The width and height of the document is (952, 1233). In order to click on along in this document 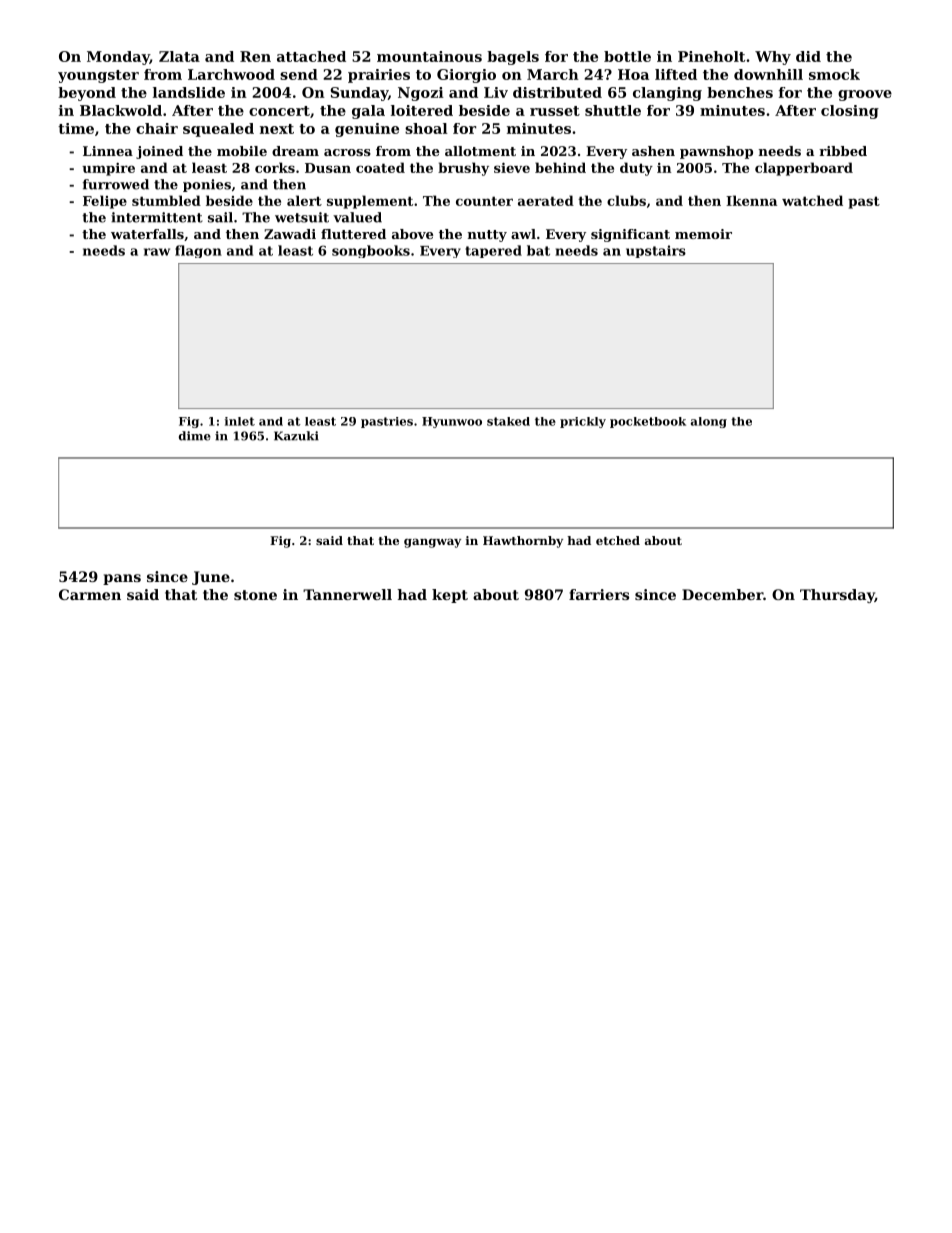, I will do `click(709, 422)`.
